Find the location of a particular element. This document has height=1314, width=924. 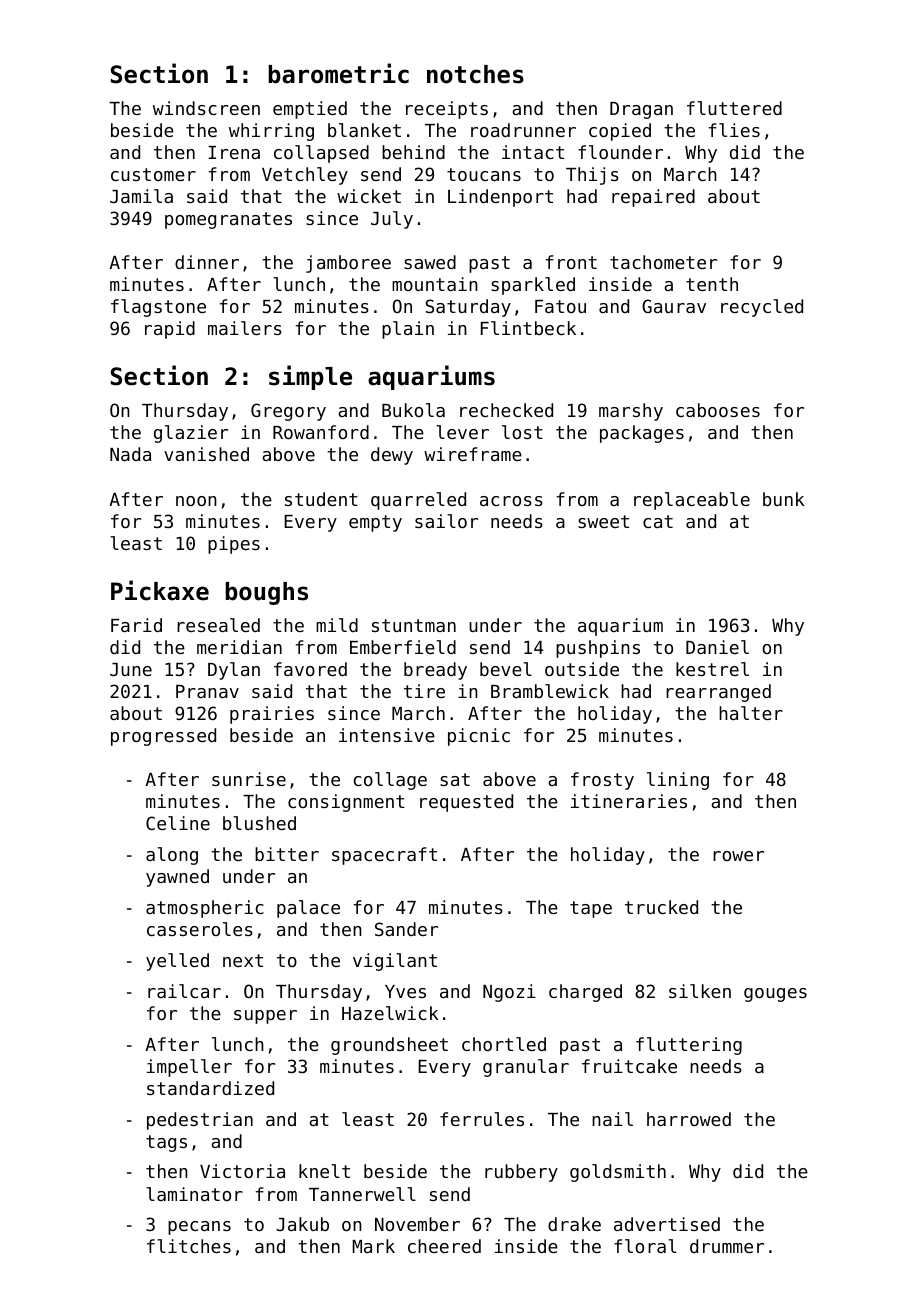

drummer is located at coordinates (727, 1246).
